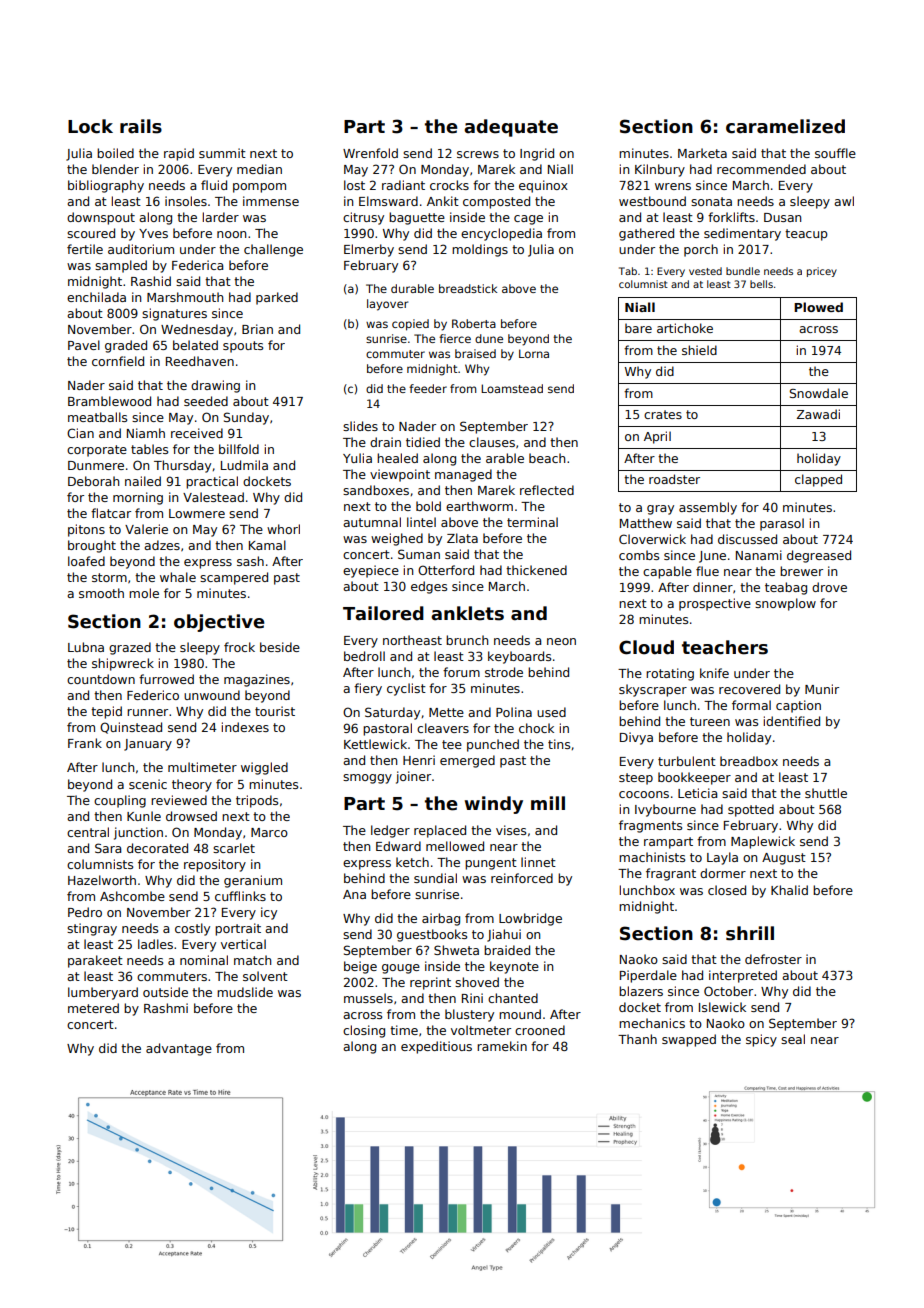 This page has height=1308, width=924. Describe the element at coordinates (446, 712) in the page. I see `Mette` at that location.
